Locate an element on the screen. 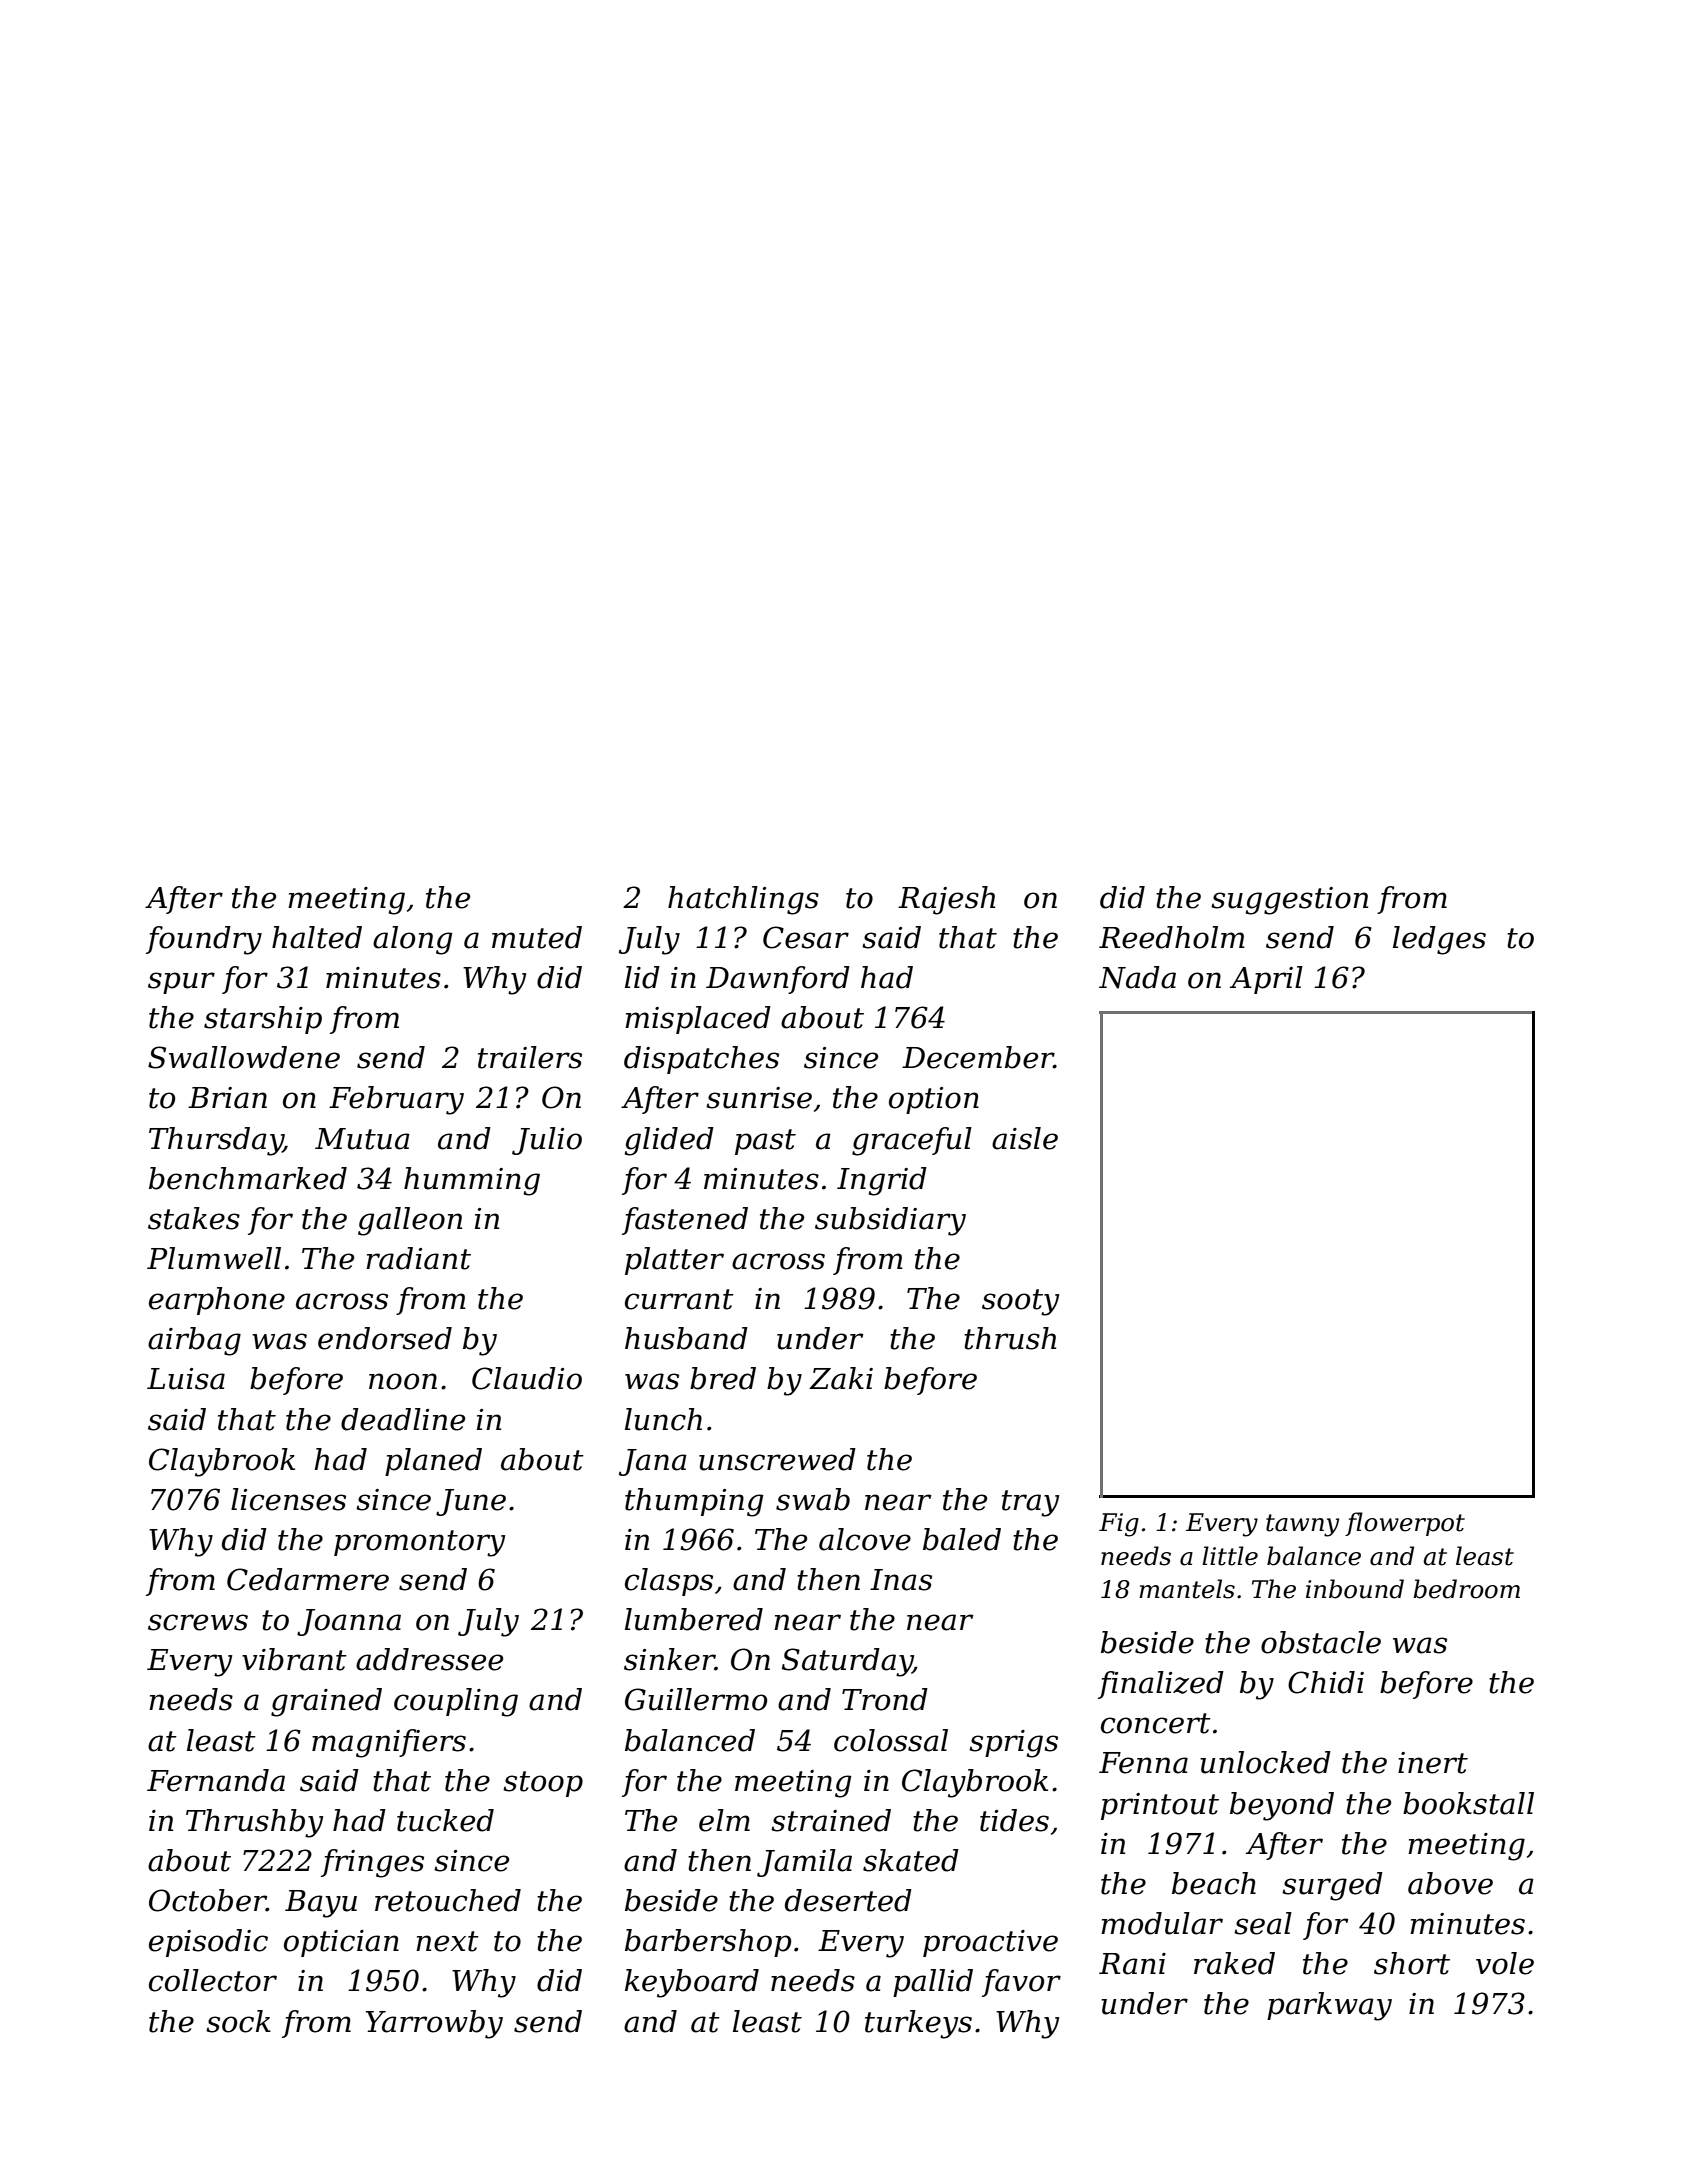 The width and height of the screenshot is (1683, 2178). Claudio is located at coordinates (527, 1378).
